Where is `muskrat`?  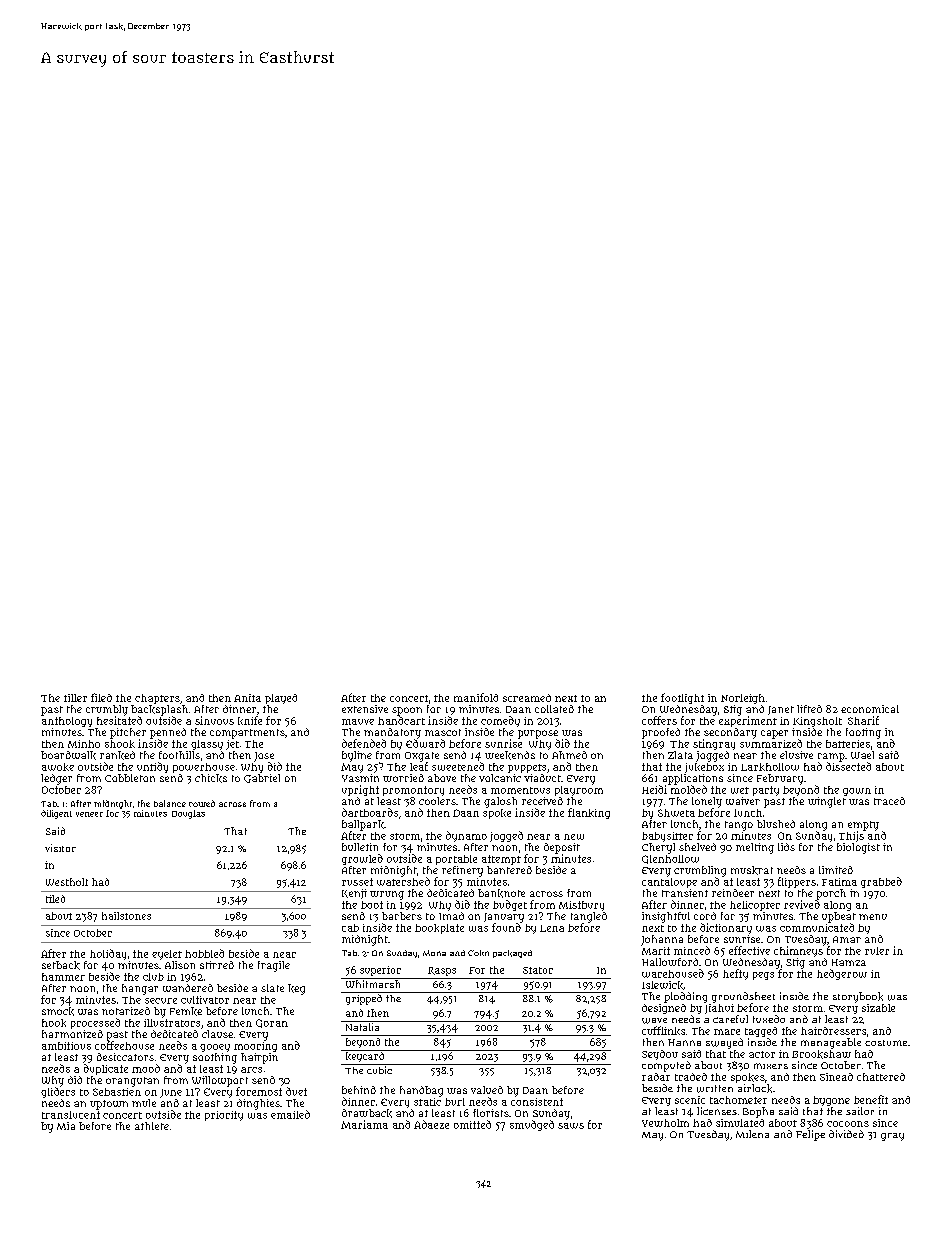
muskrat is located at coordinates (752, 870).
